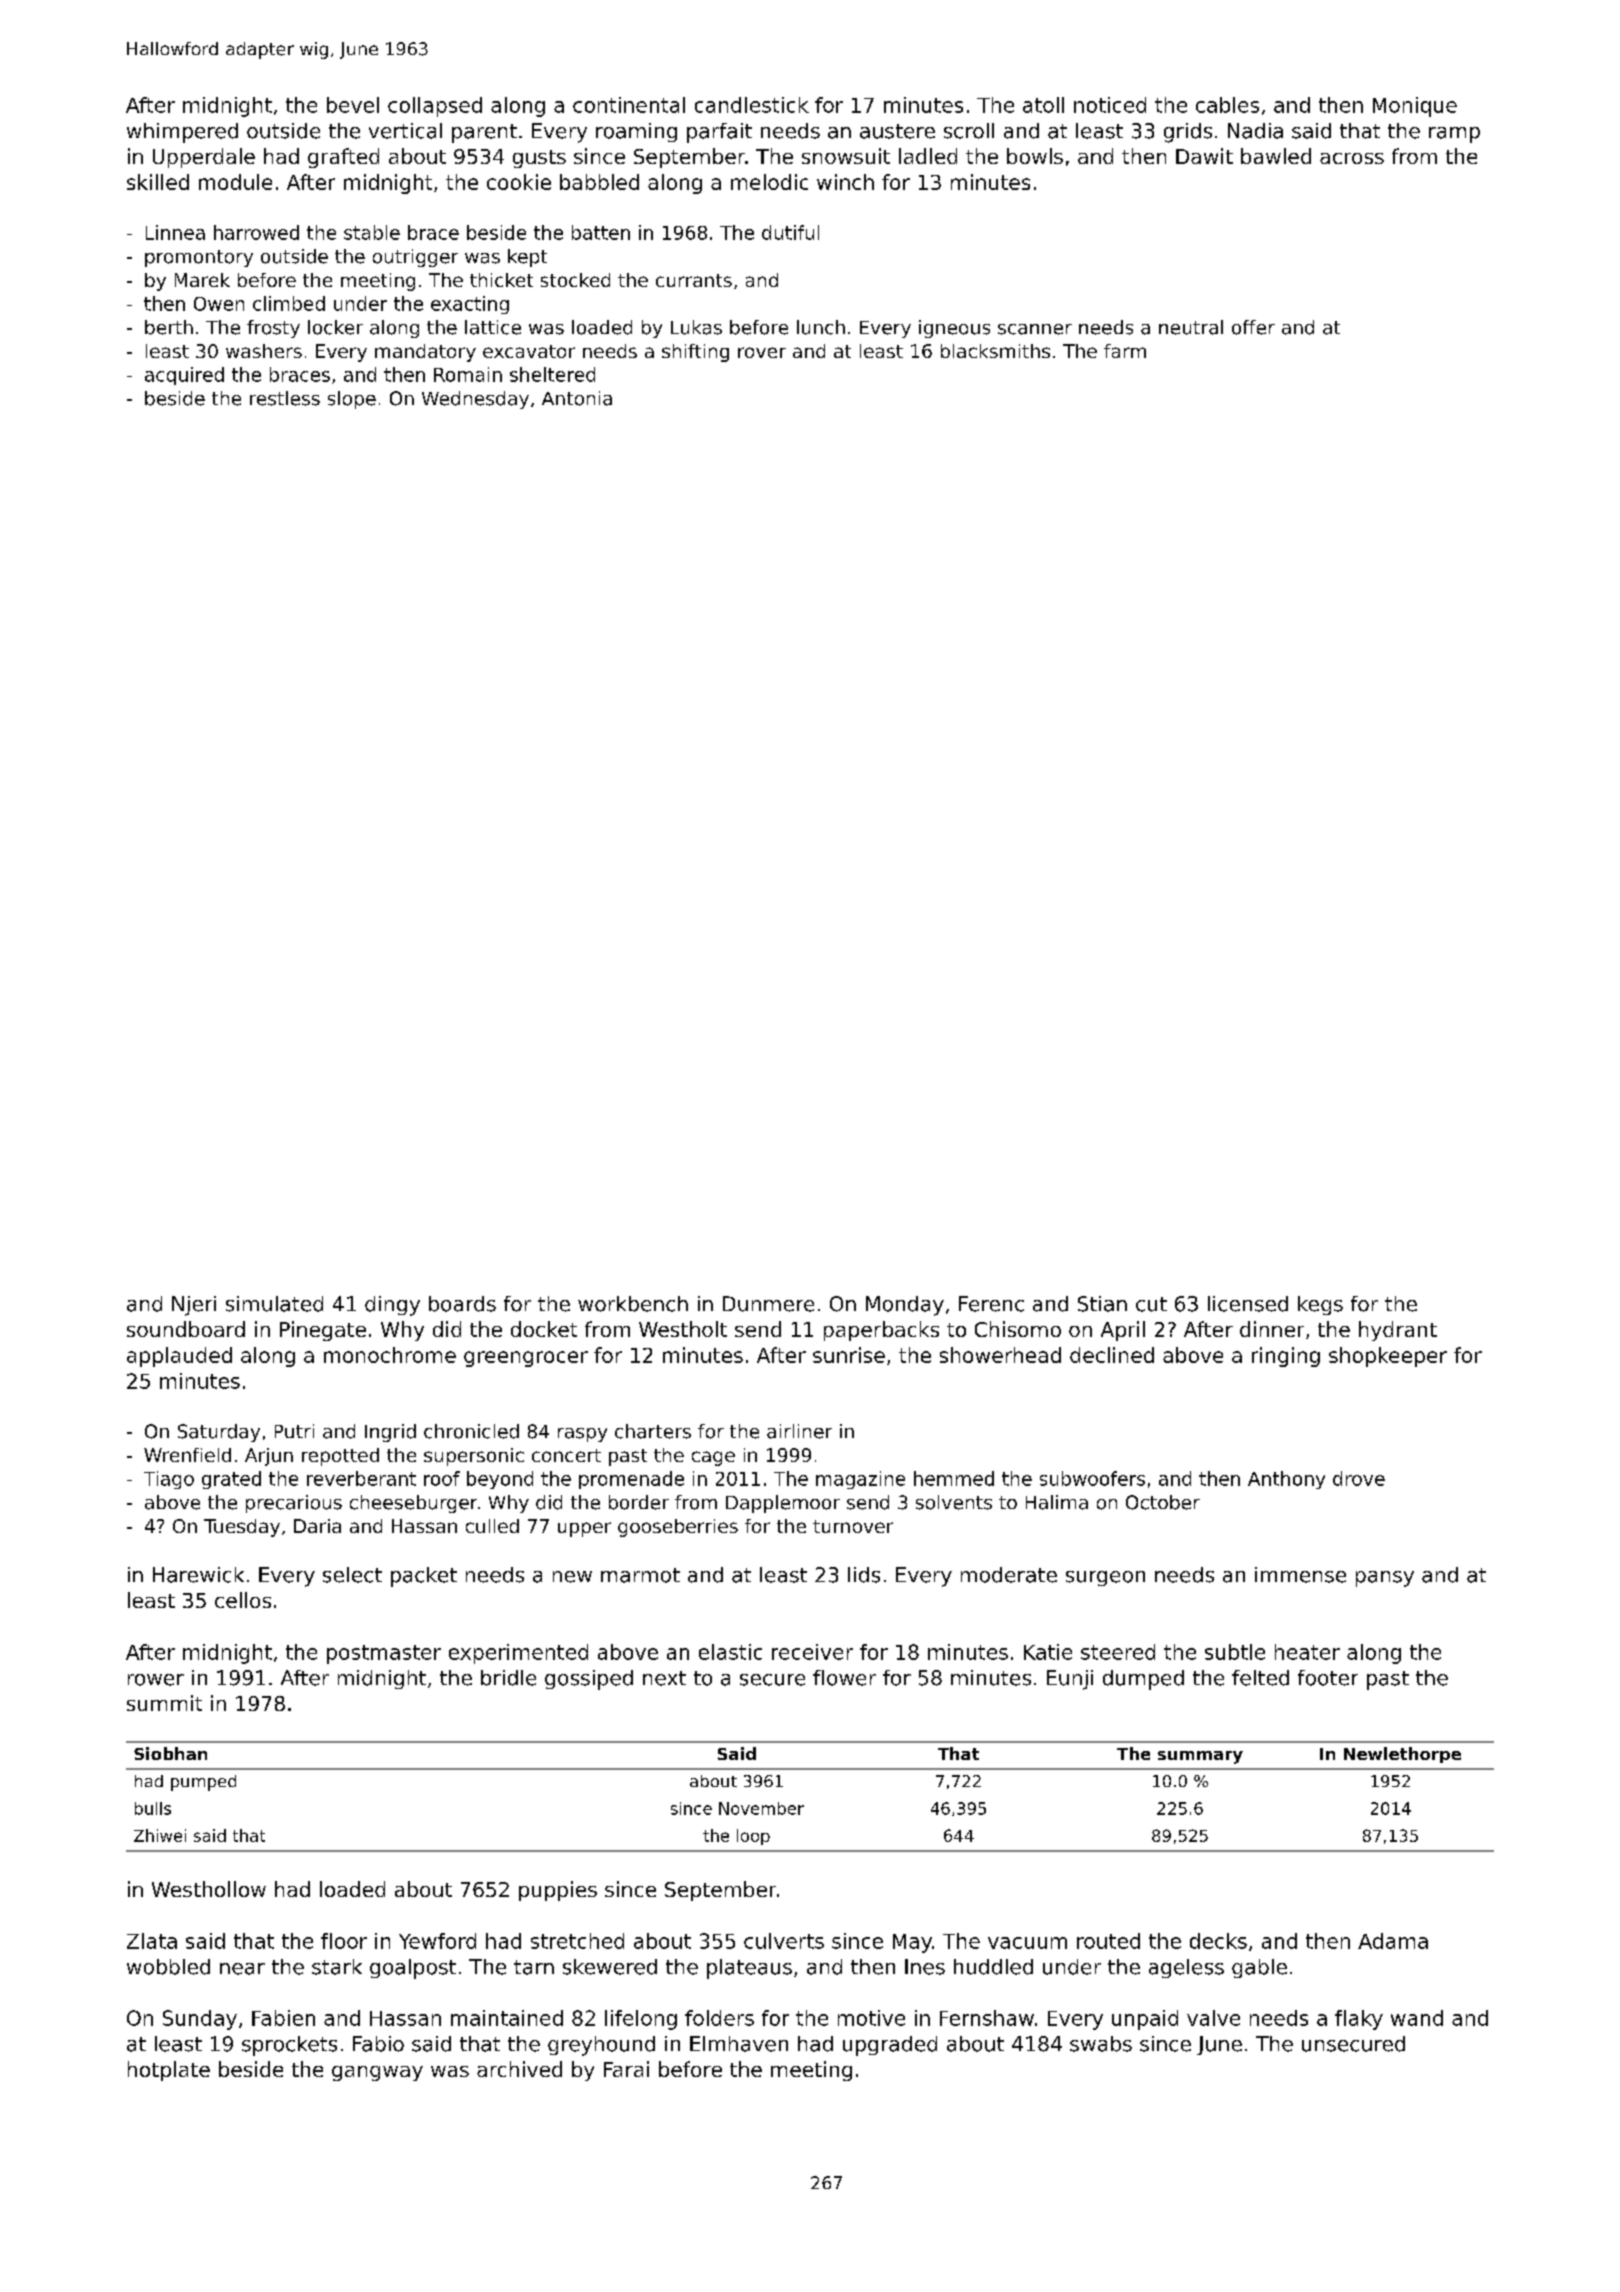  I want to click on surgeon, so click(1105, 1578).
